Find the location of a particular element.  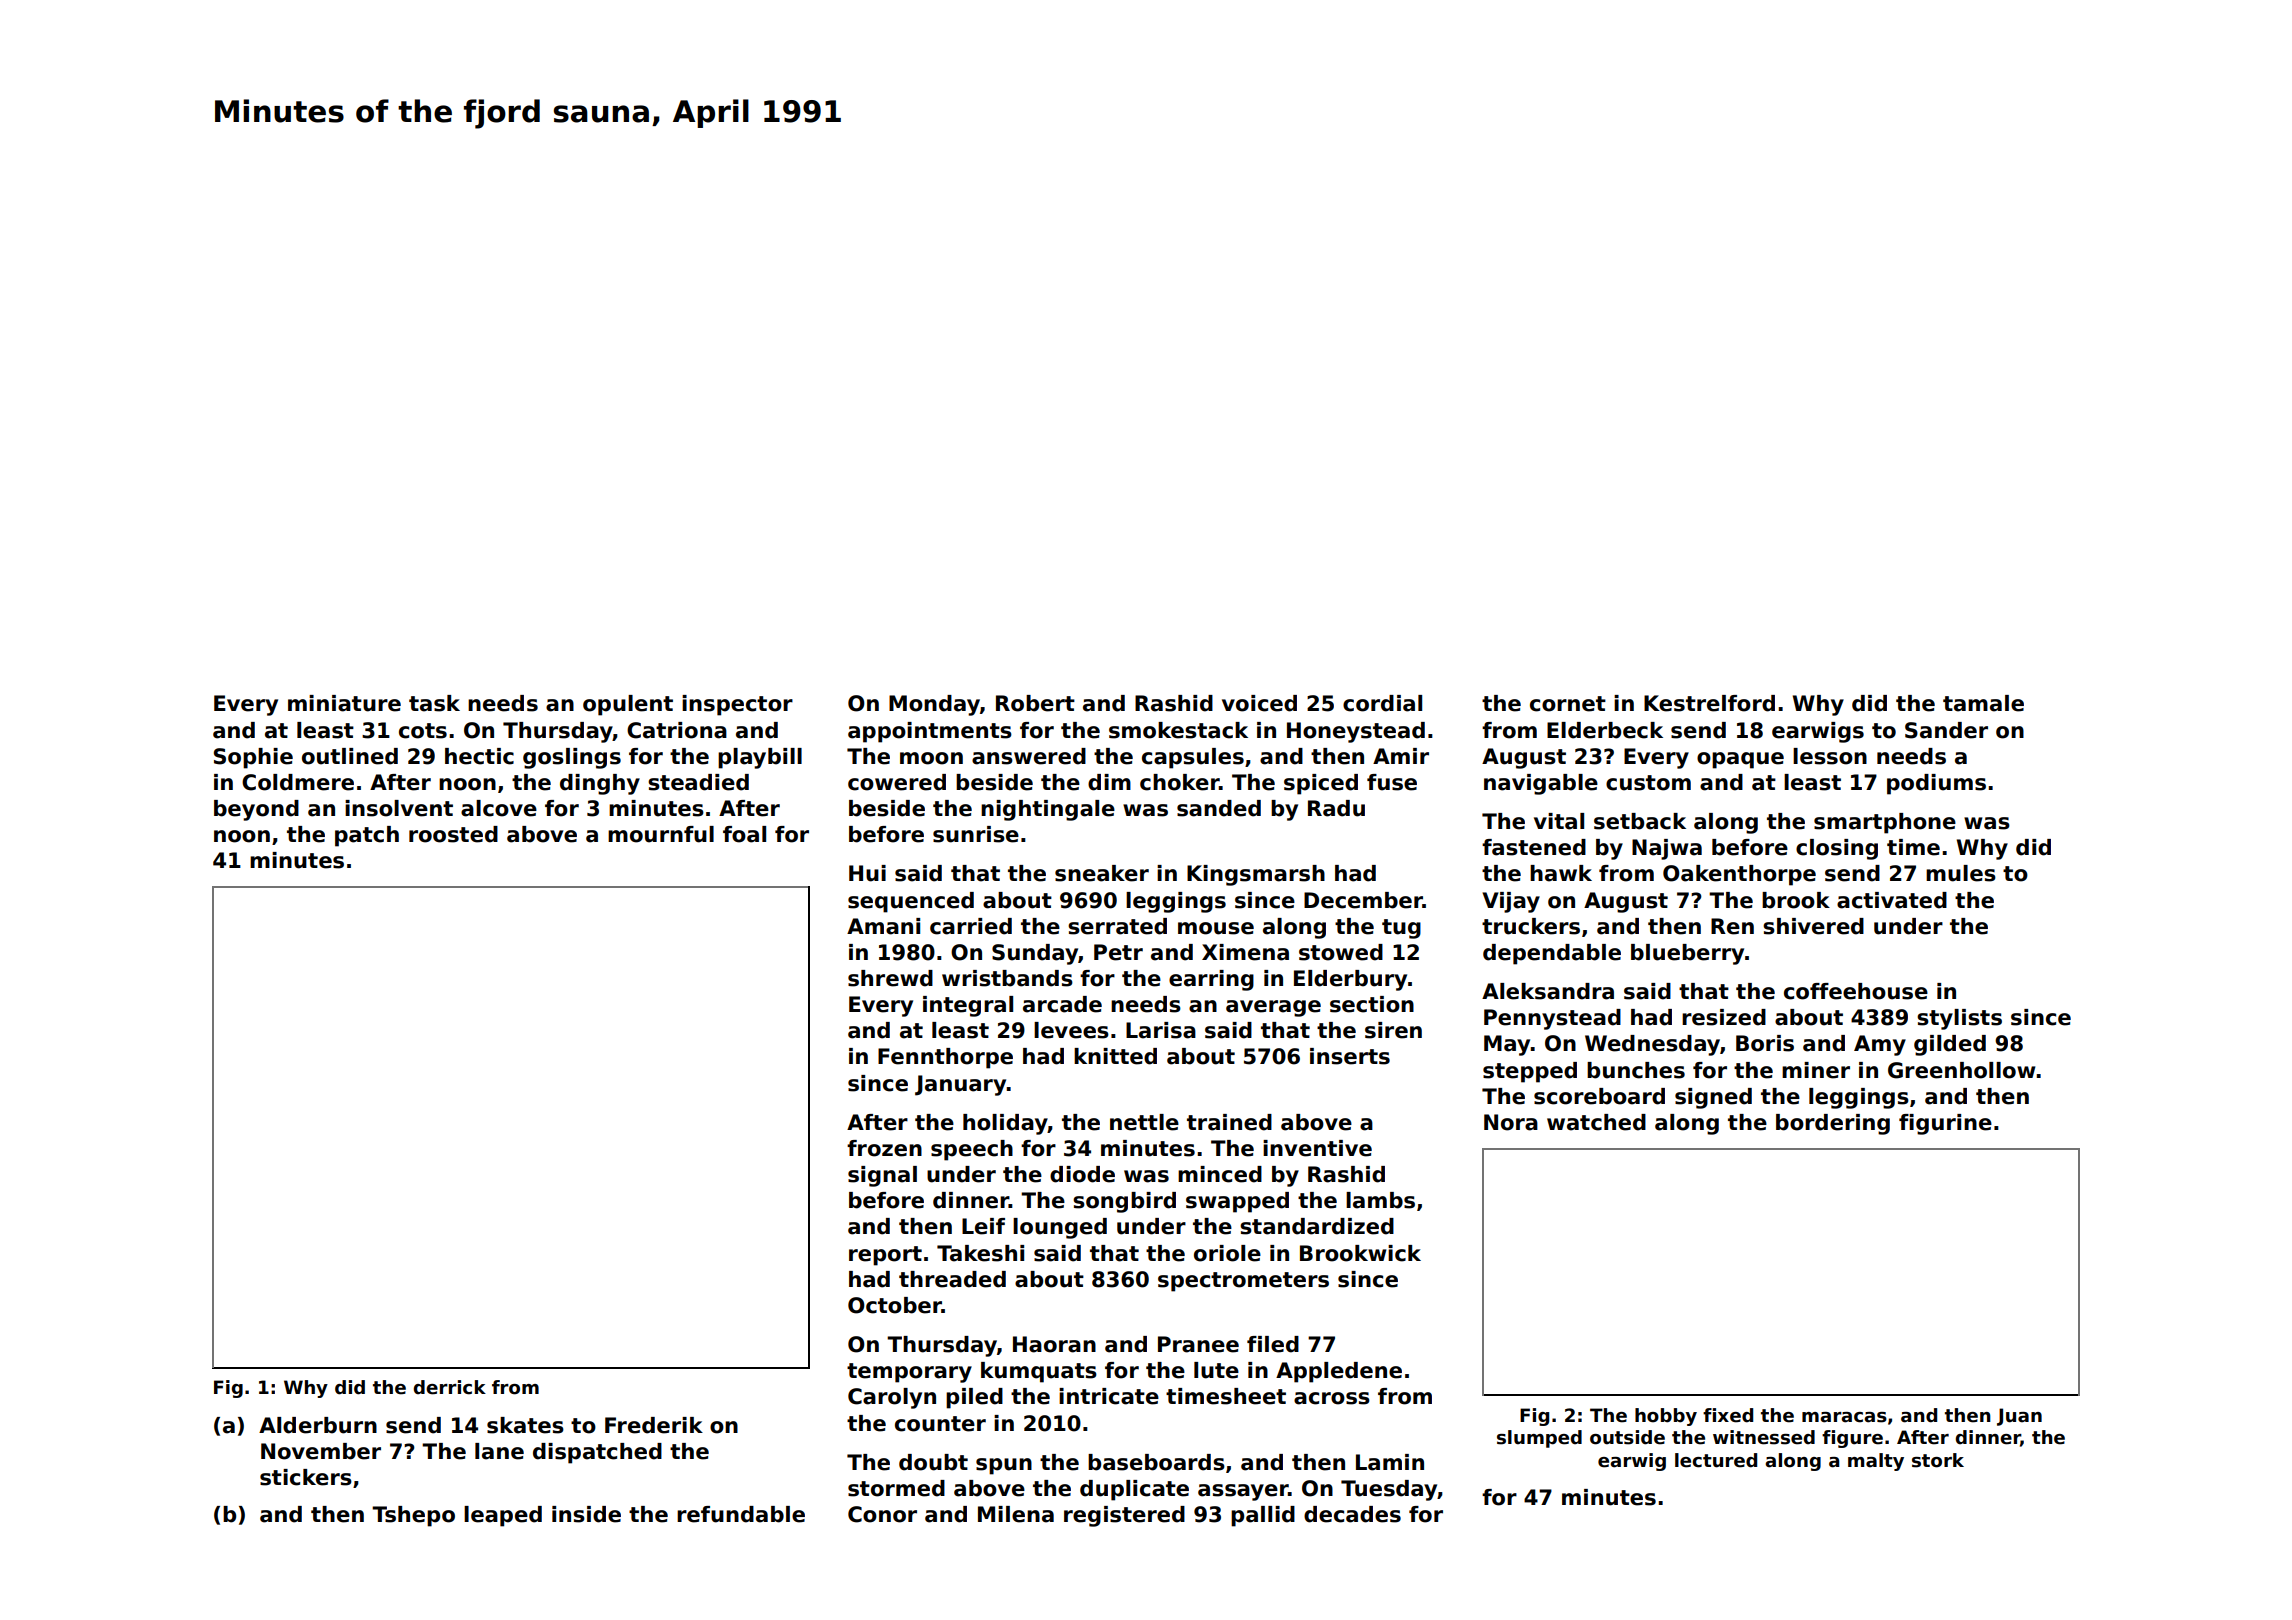

opaque is located at coordinates (1740, 760).
